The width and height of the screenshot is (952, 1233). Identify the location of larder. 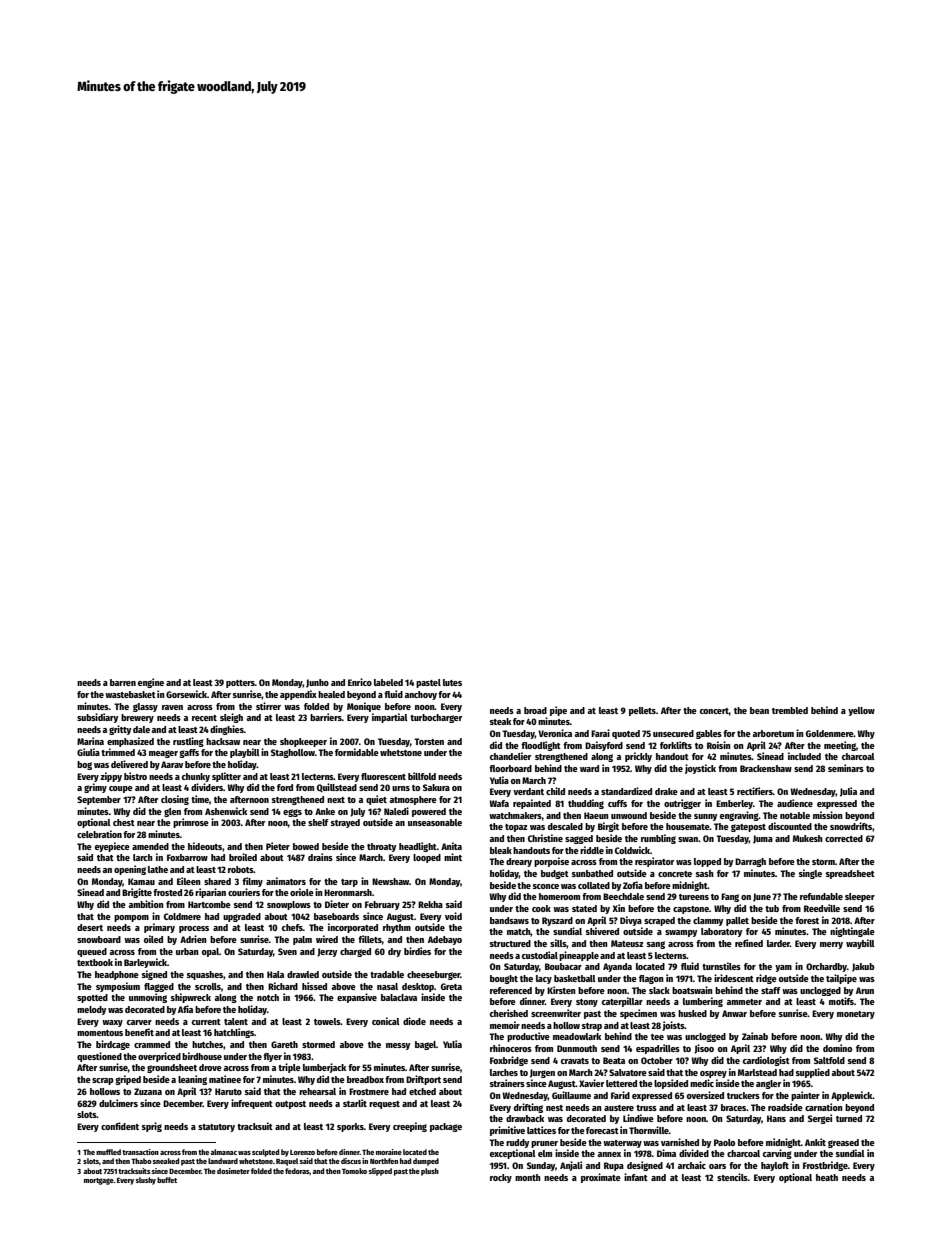
(778, 943).
